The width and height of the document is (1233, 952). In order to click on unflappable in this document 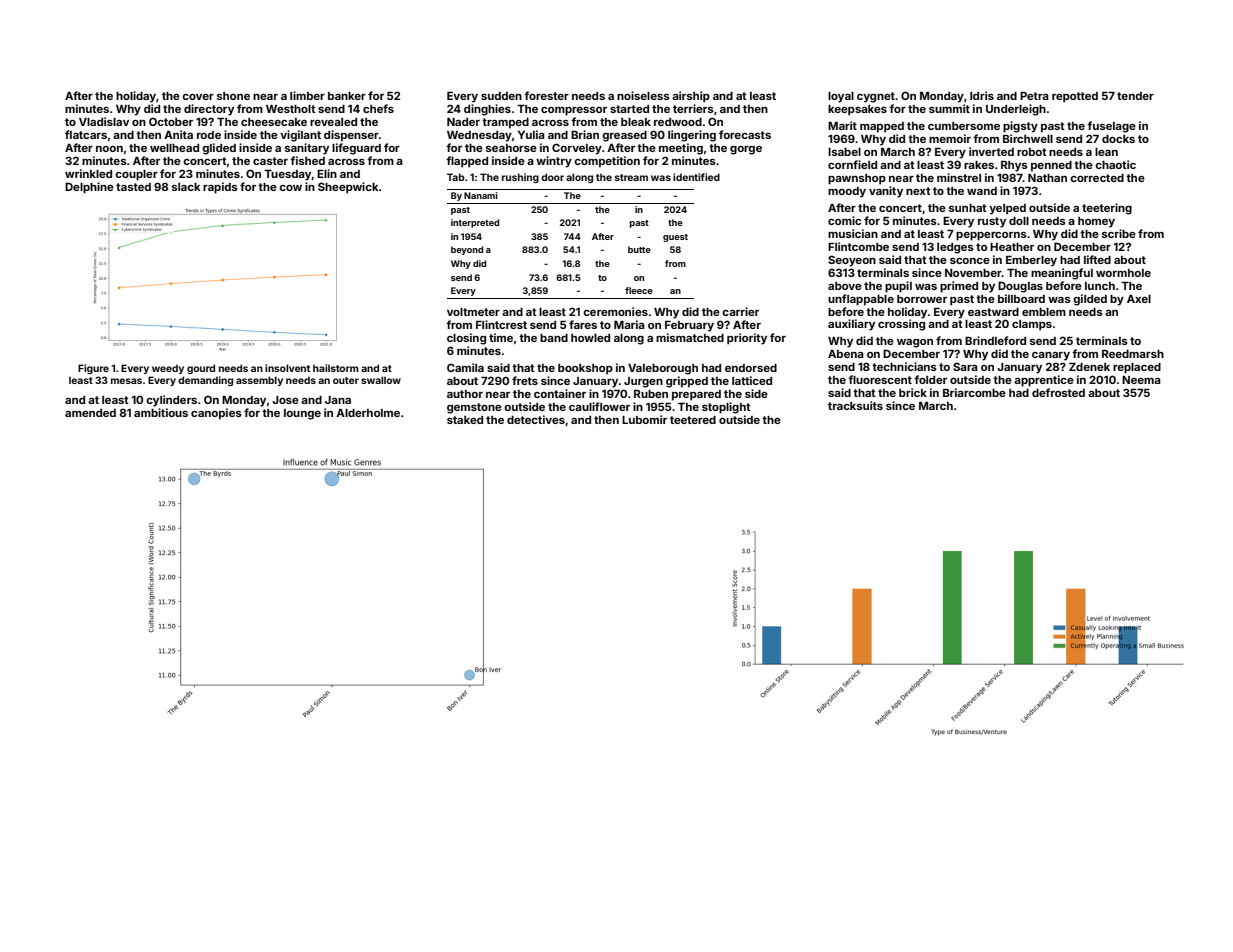, I will do `click(861, 300)`.
